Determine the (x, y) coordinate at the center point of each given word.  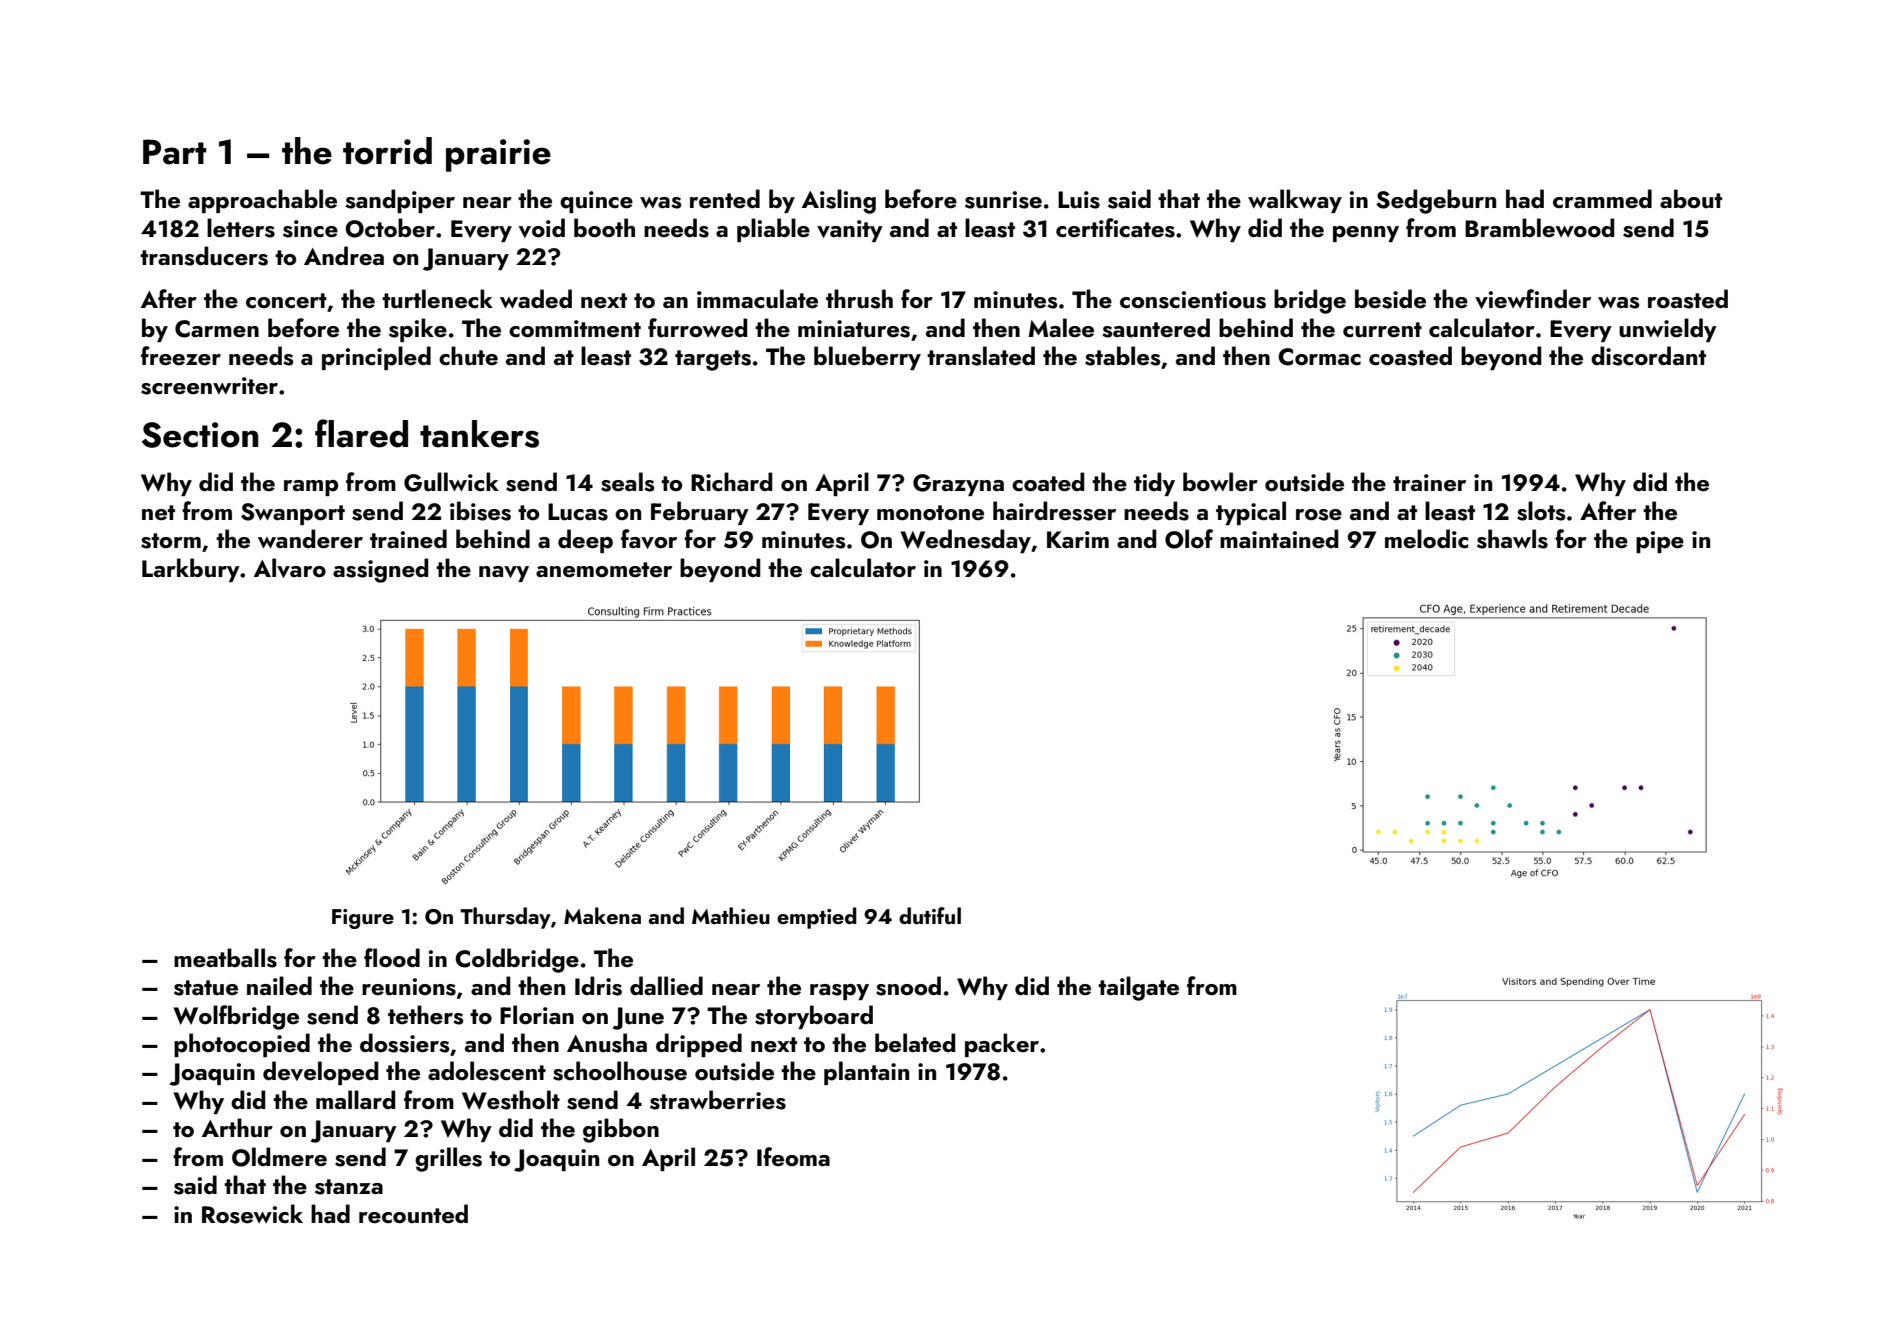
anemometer (604, 569)
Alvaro (290, 568)
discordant (1648, 356)
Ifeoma (793, 1156)
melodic (1426, 538)
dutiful (930, 915)
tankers (479, 434)
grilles (448, 1159)
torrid (387, 151)
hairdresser (1054, 511)
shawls (1512, 539)
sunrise (1003, 200)
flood (392, 957)
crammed (1602, 198)
